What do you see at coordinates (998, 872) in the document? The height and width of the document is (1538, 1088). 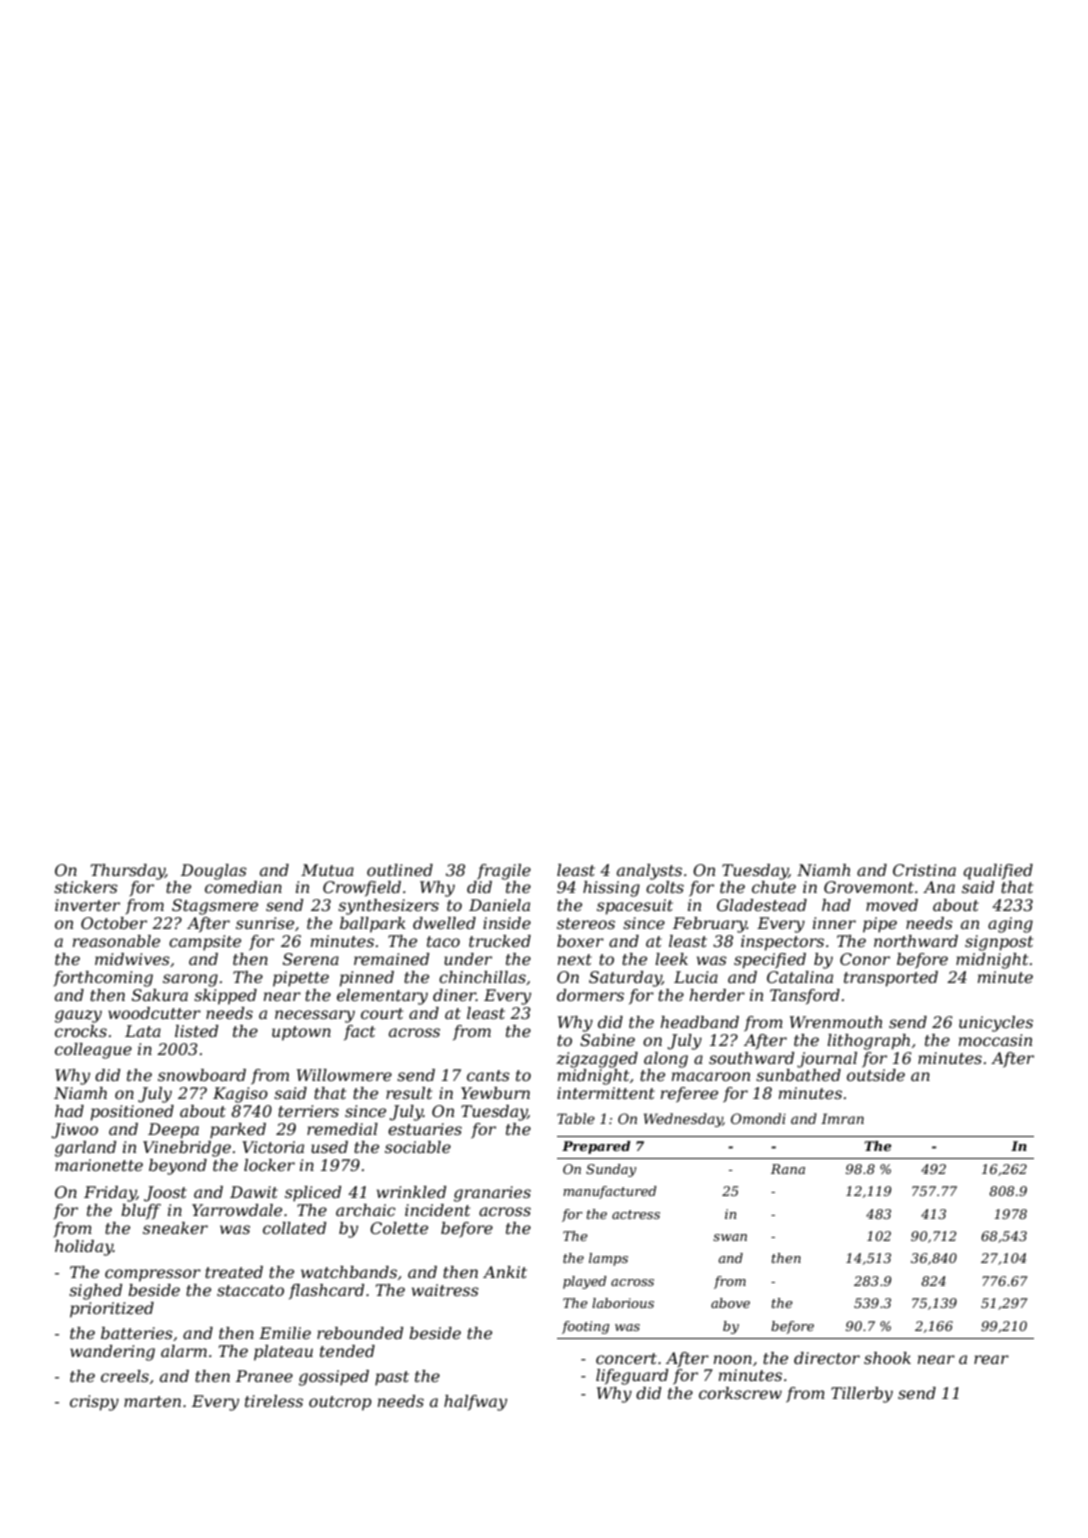 I see `qualified` at bounding box center [998, 872].
